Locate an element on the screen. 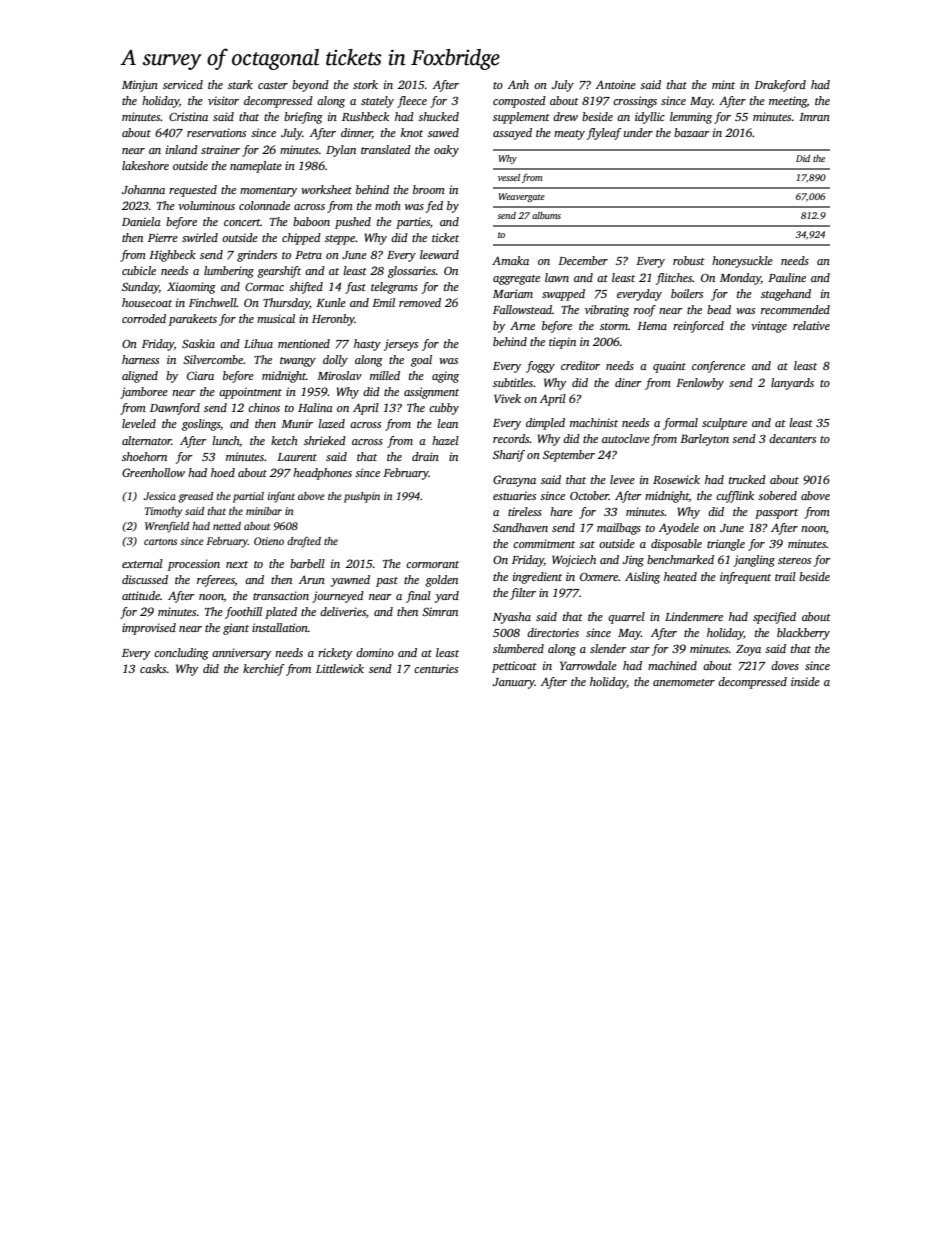 The height and width of the screenshot is (1233, 952). netted is located at coordinates (227, 526).
